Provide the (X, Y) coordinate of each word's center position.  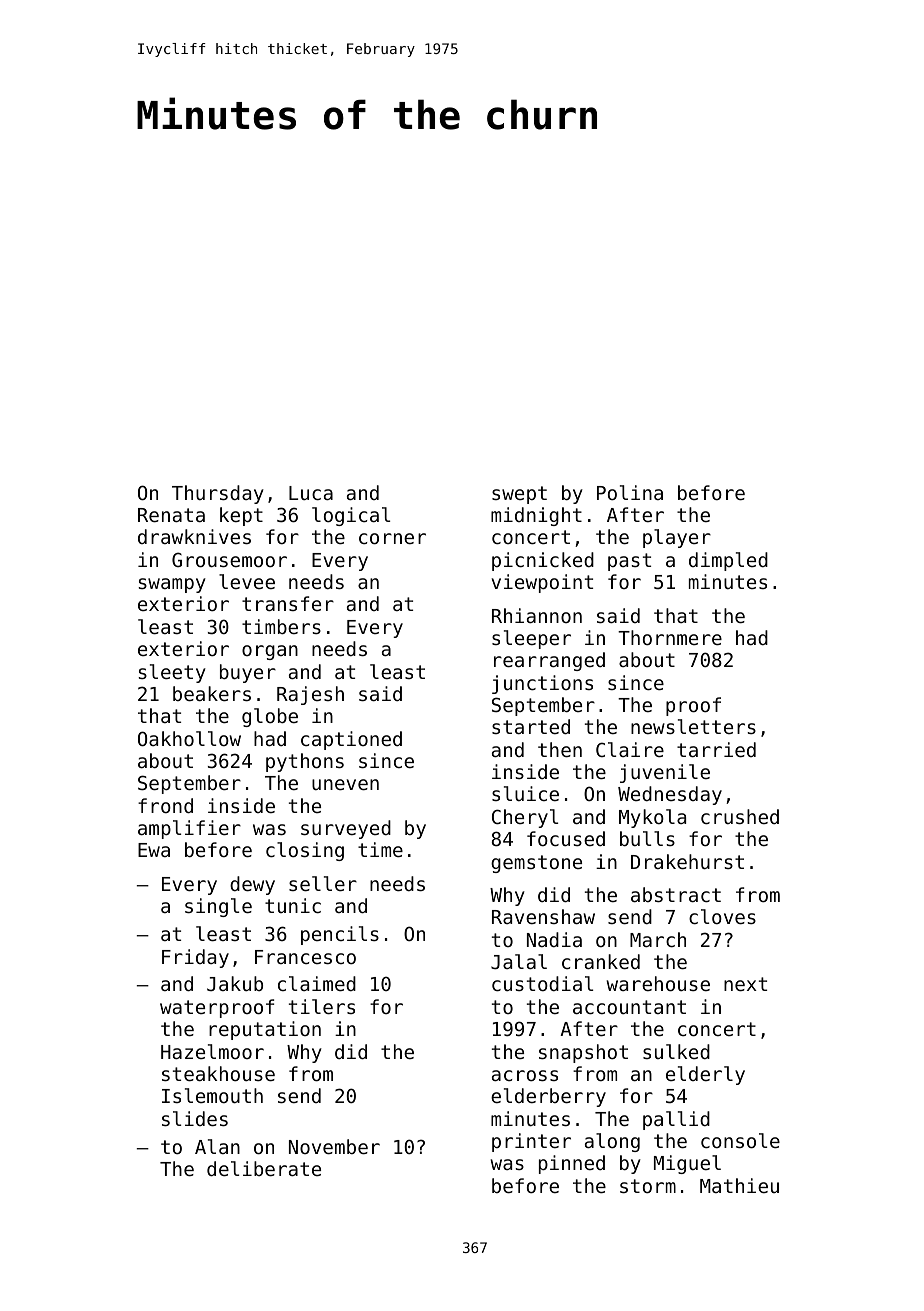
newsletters (693, 726)
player (677, 538)
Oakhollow (189, 738)
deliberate (264, 1168)
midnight (536, 516)
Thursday (218, 494)
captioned (351, 740)
